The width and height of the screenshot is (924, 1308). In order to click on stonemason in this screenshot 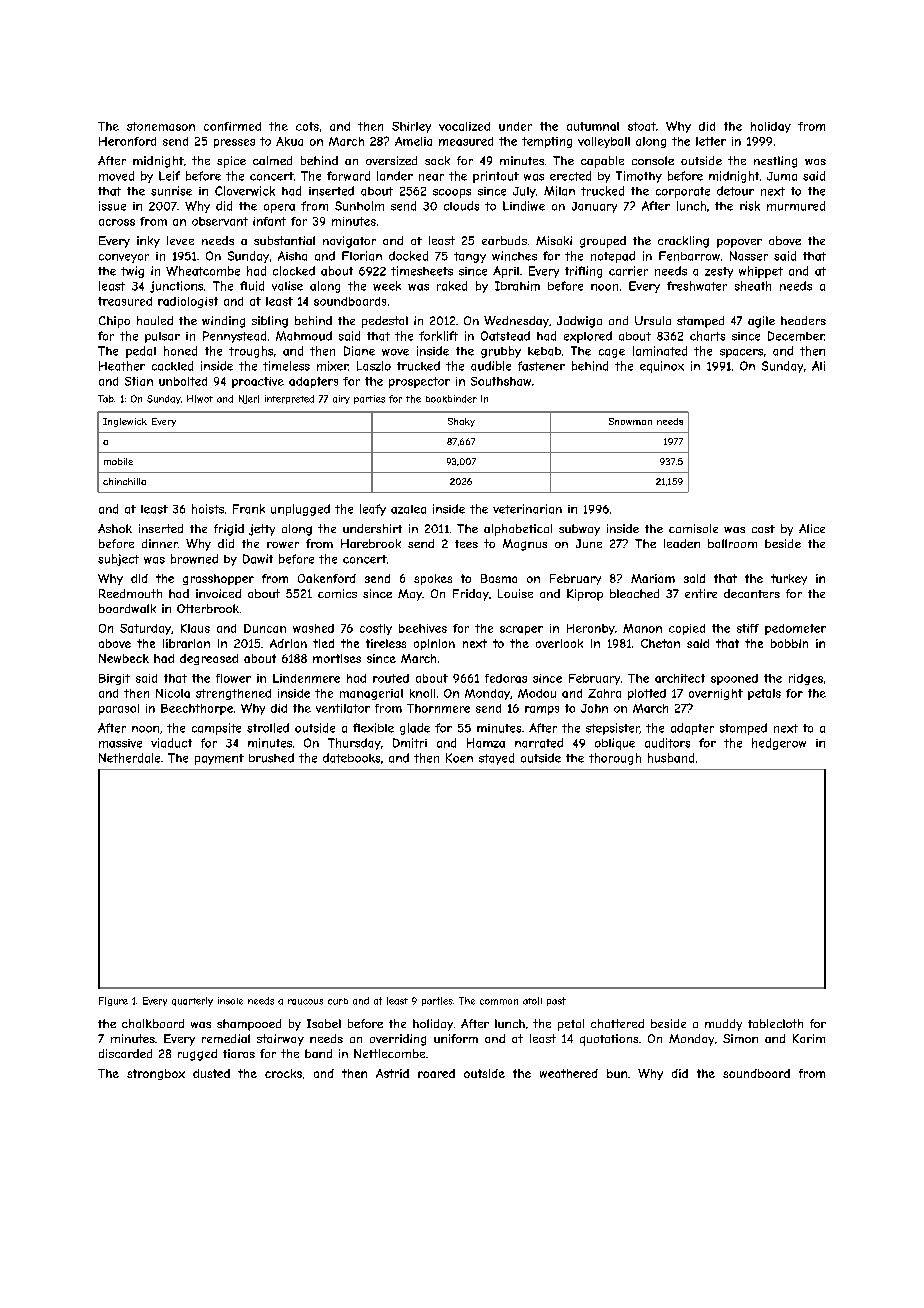, I will do `click(161, 126)`.
